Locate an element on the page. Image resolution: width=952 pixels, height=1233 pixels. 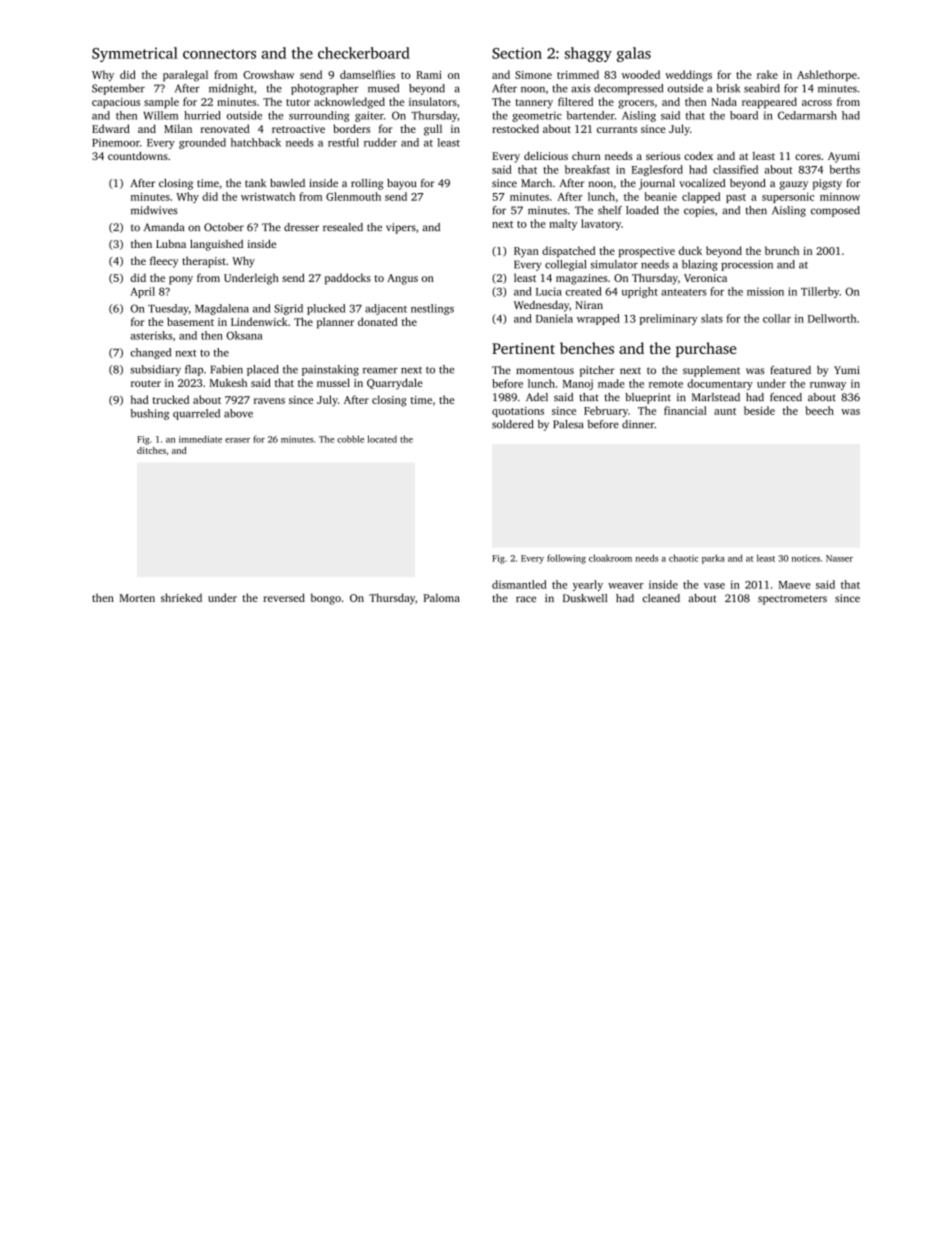
copies is located at coordinates (699, 211).
